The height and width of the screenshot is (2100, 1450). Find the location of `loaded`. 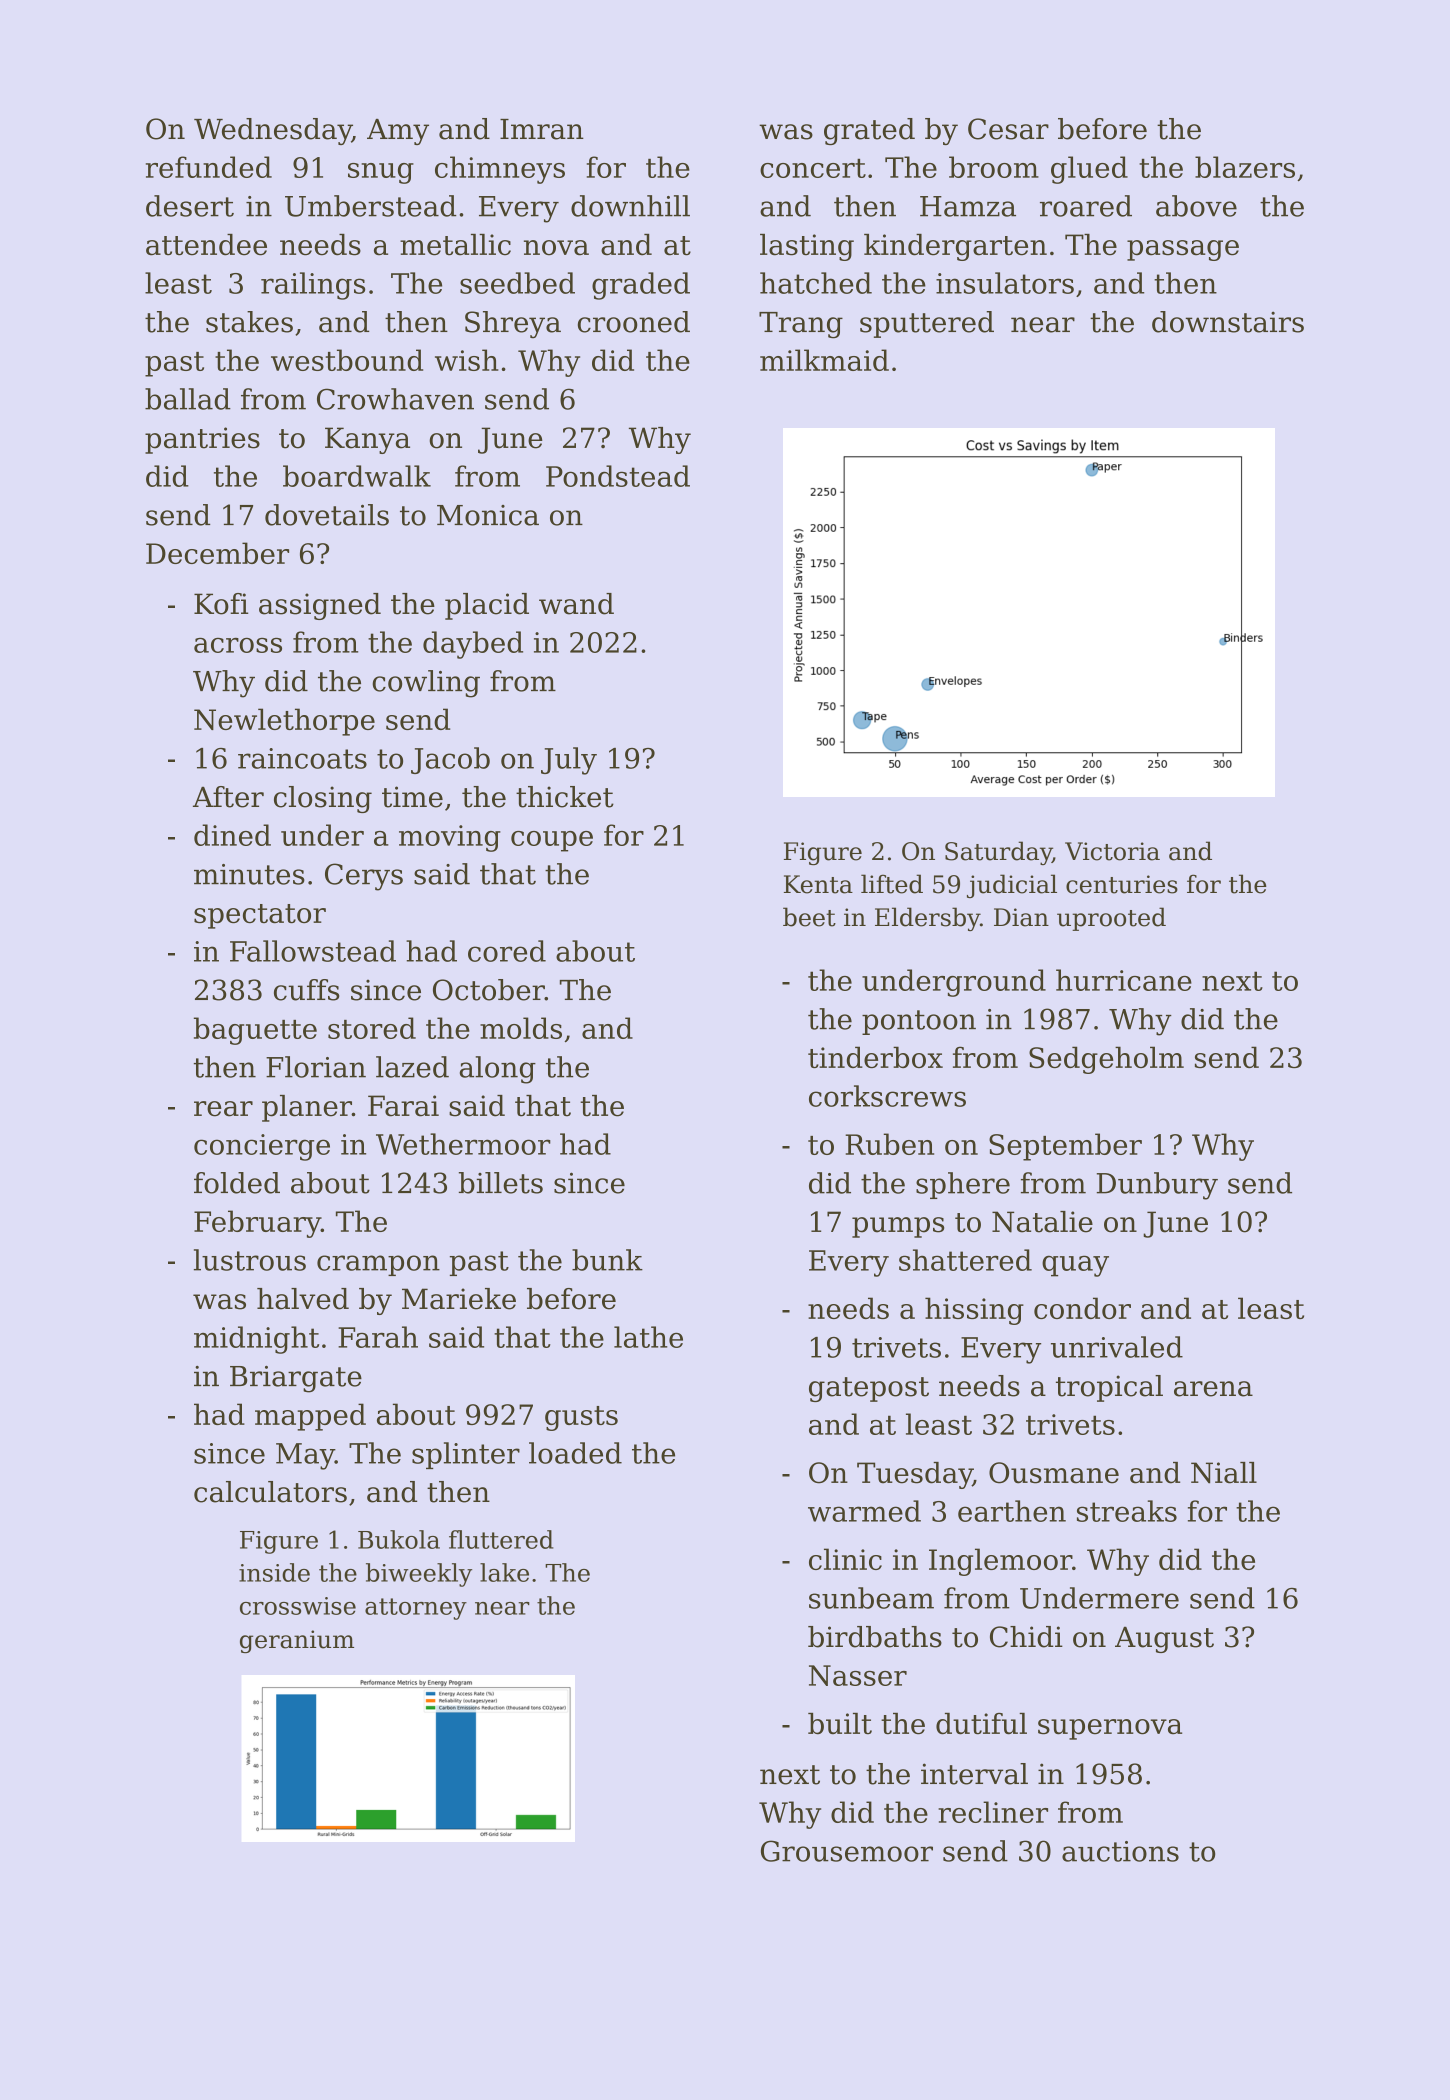

loaded is located at coordinates (575, 1453).
